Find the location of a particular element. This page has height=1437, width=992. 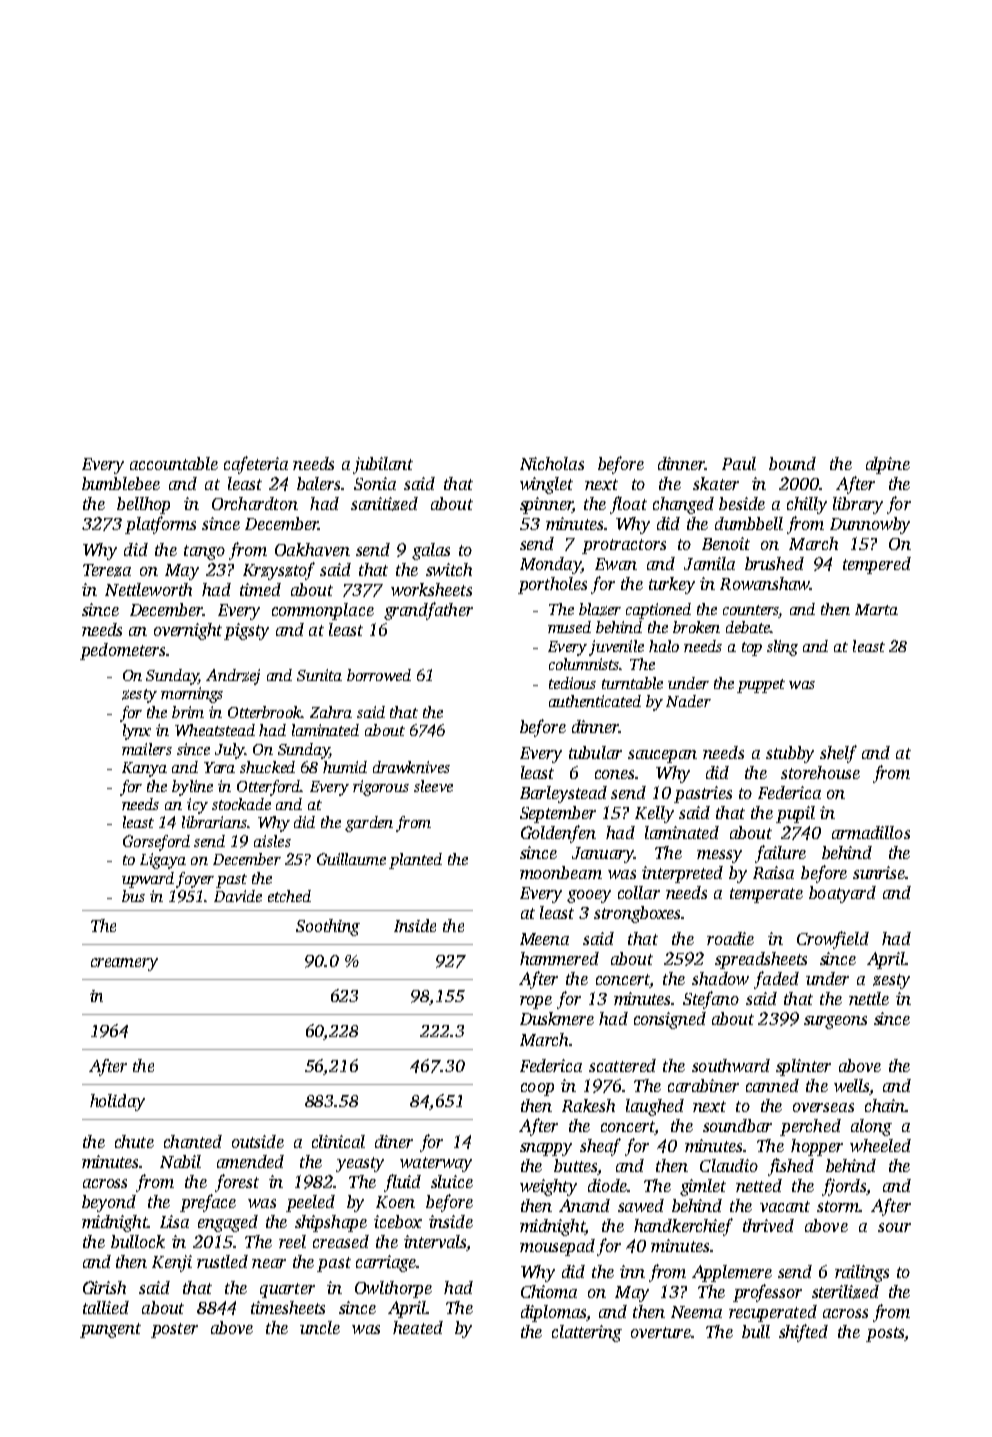

chain is located at coordinates (885, 1105).
